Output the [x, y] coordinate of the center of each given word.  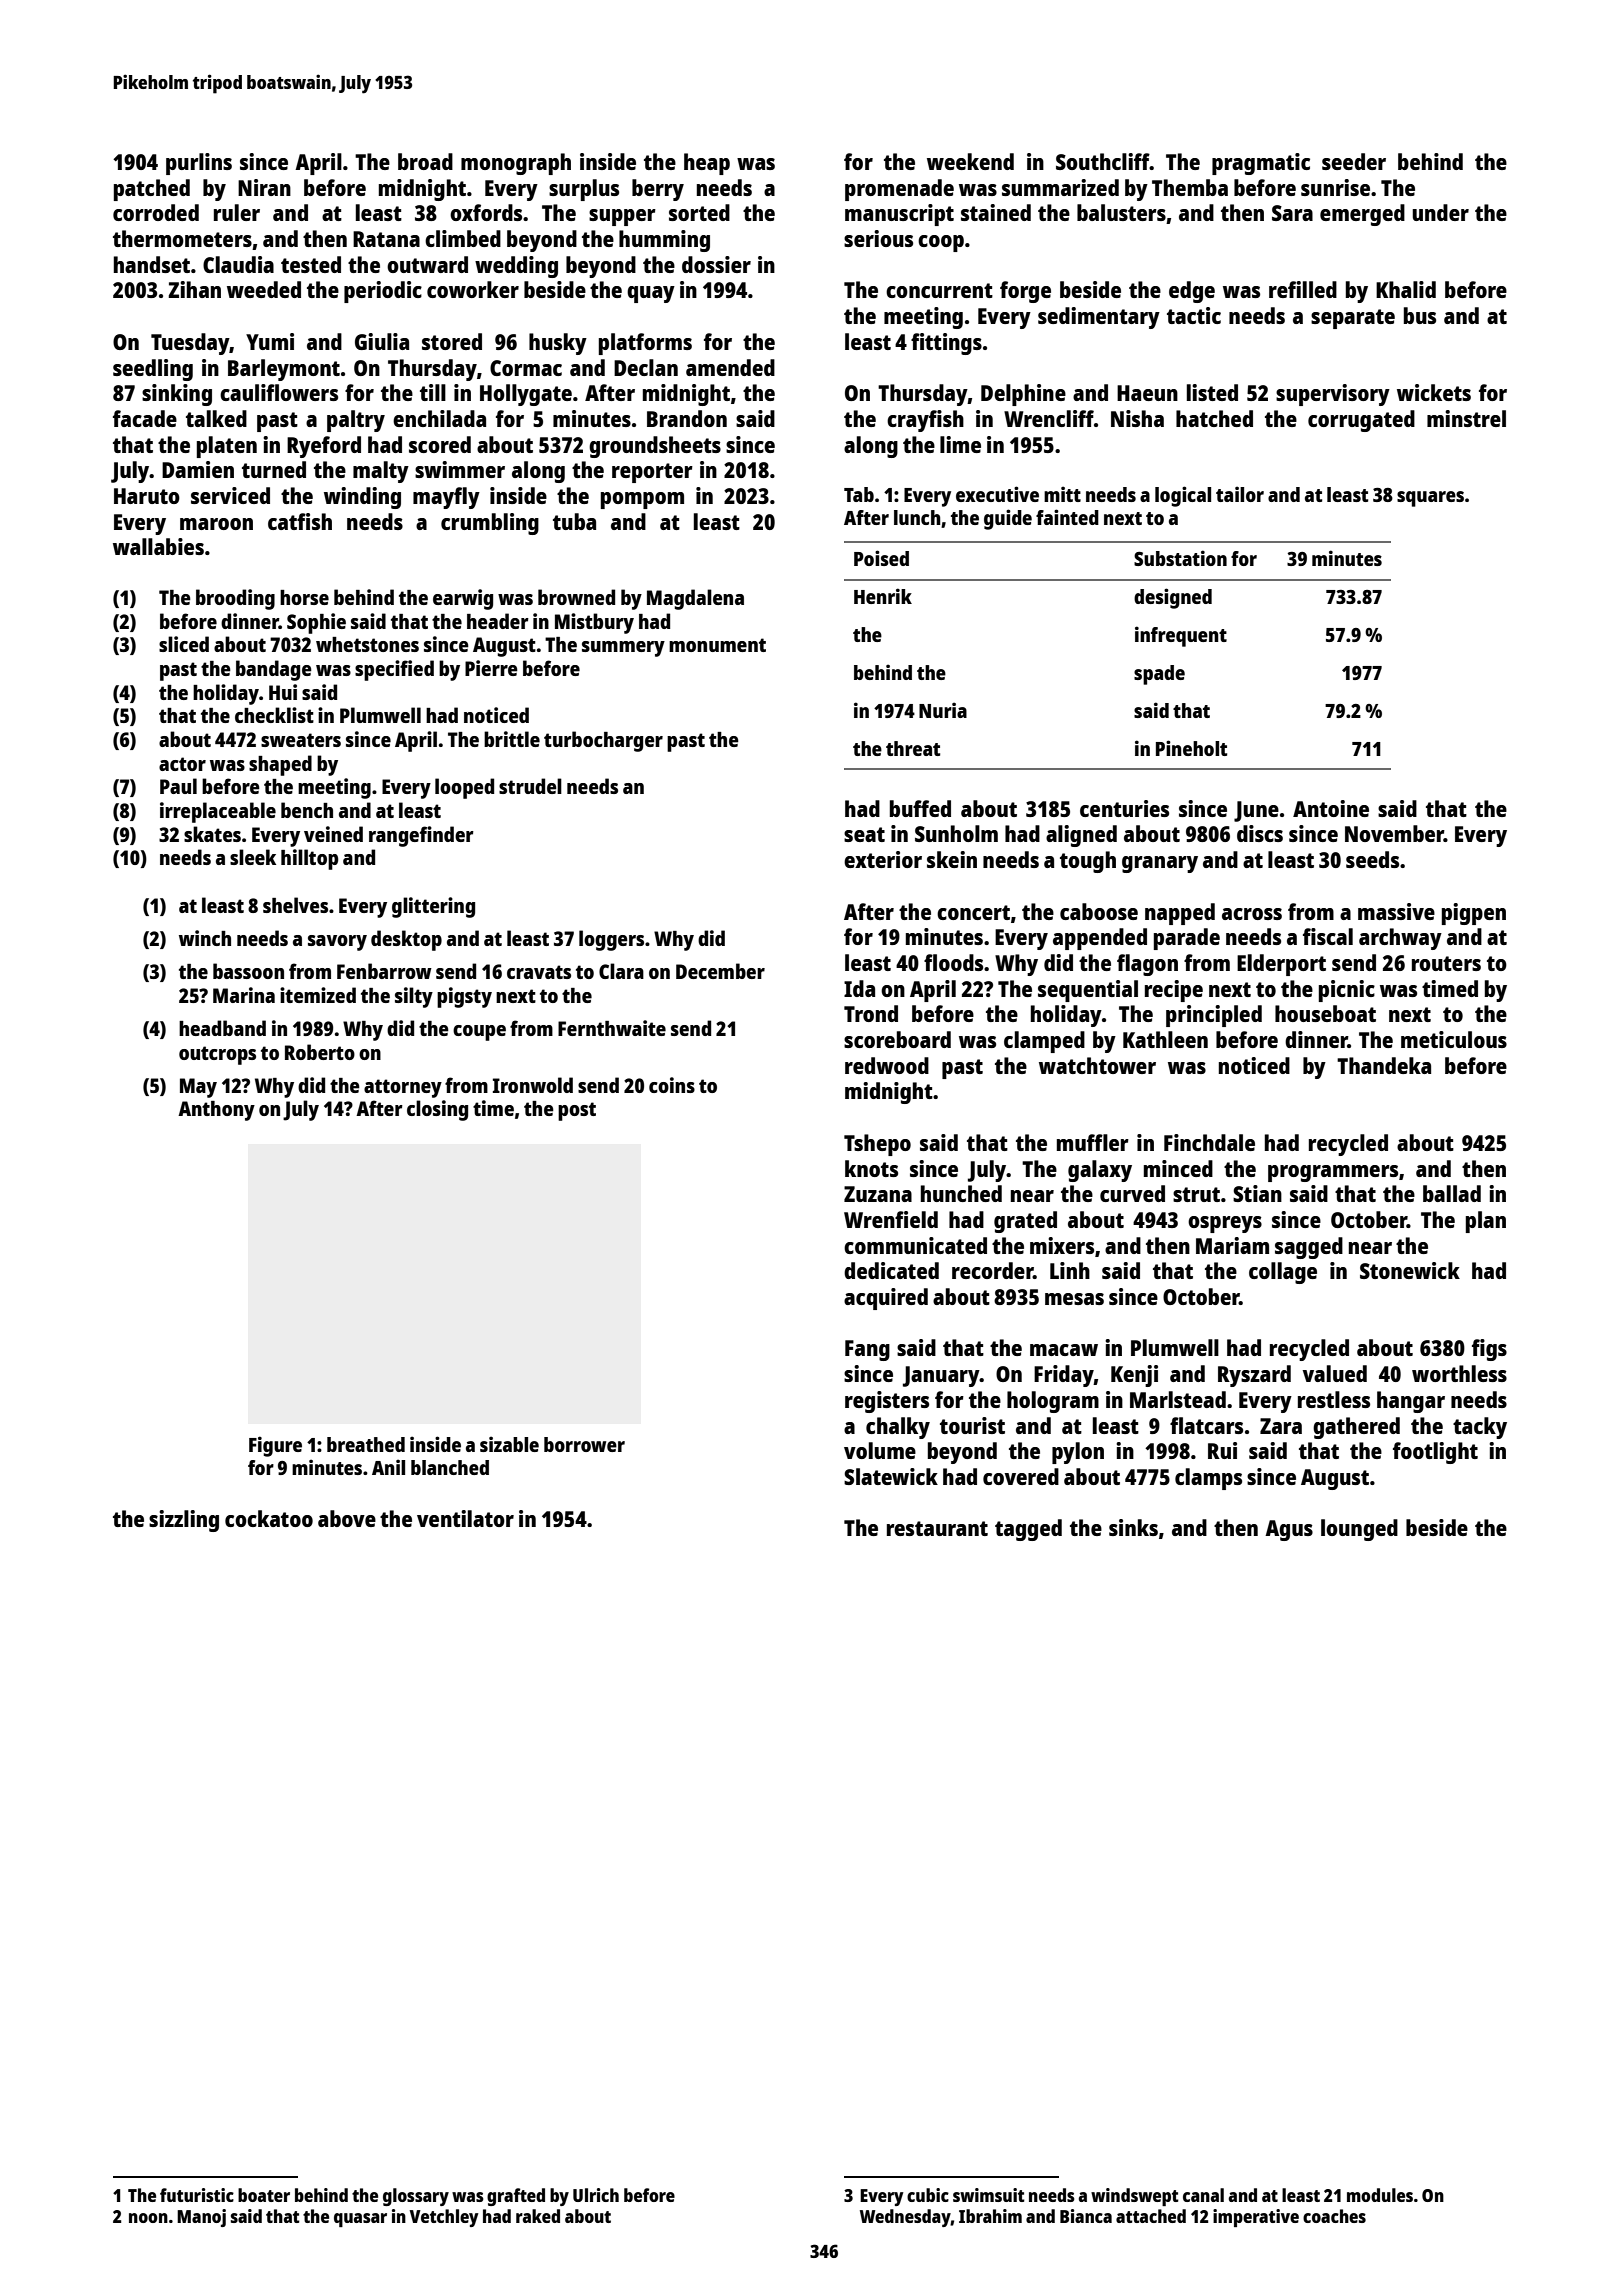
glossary [416, 2197]
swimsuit [989, 2195]
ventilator [465, 1518]
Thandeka [1384, 1065]
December [720, 971]
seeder [1354, 161]
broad [425, 161]
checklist [274, 715]
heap [707, 164]
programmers [1333, 1173]
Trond [871, 1013]
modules [1380, 2195]
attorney [403, 1088]
